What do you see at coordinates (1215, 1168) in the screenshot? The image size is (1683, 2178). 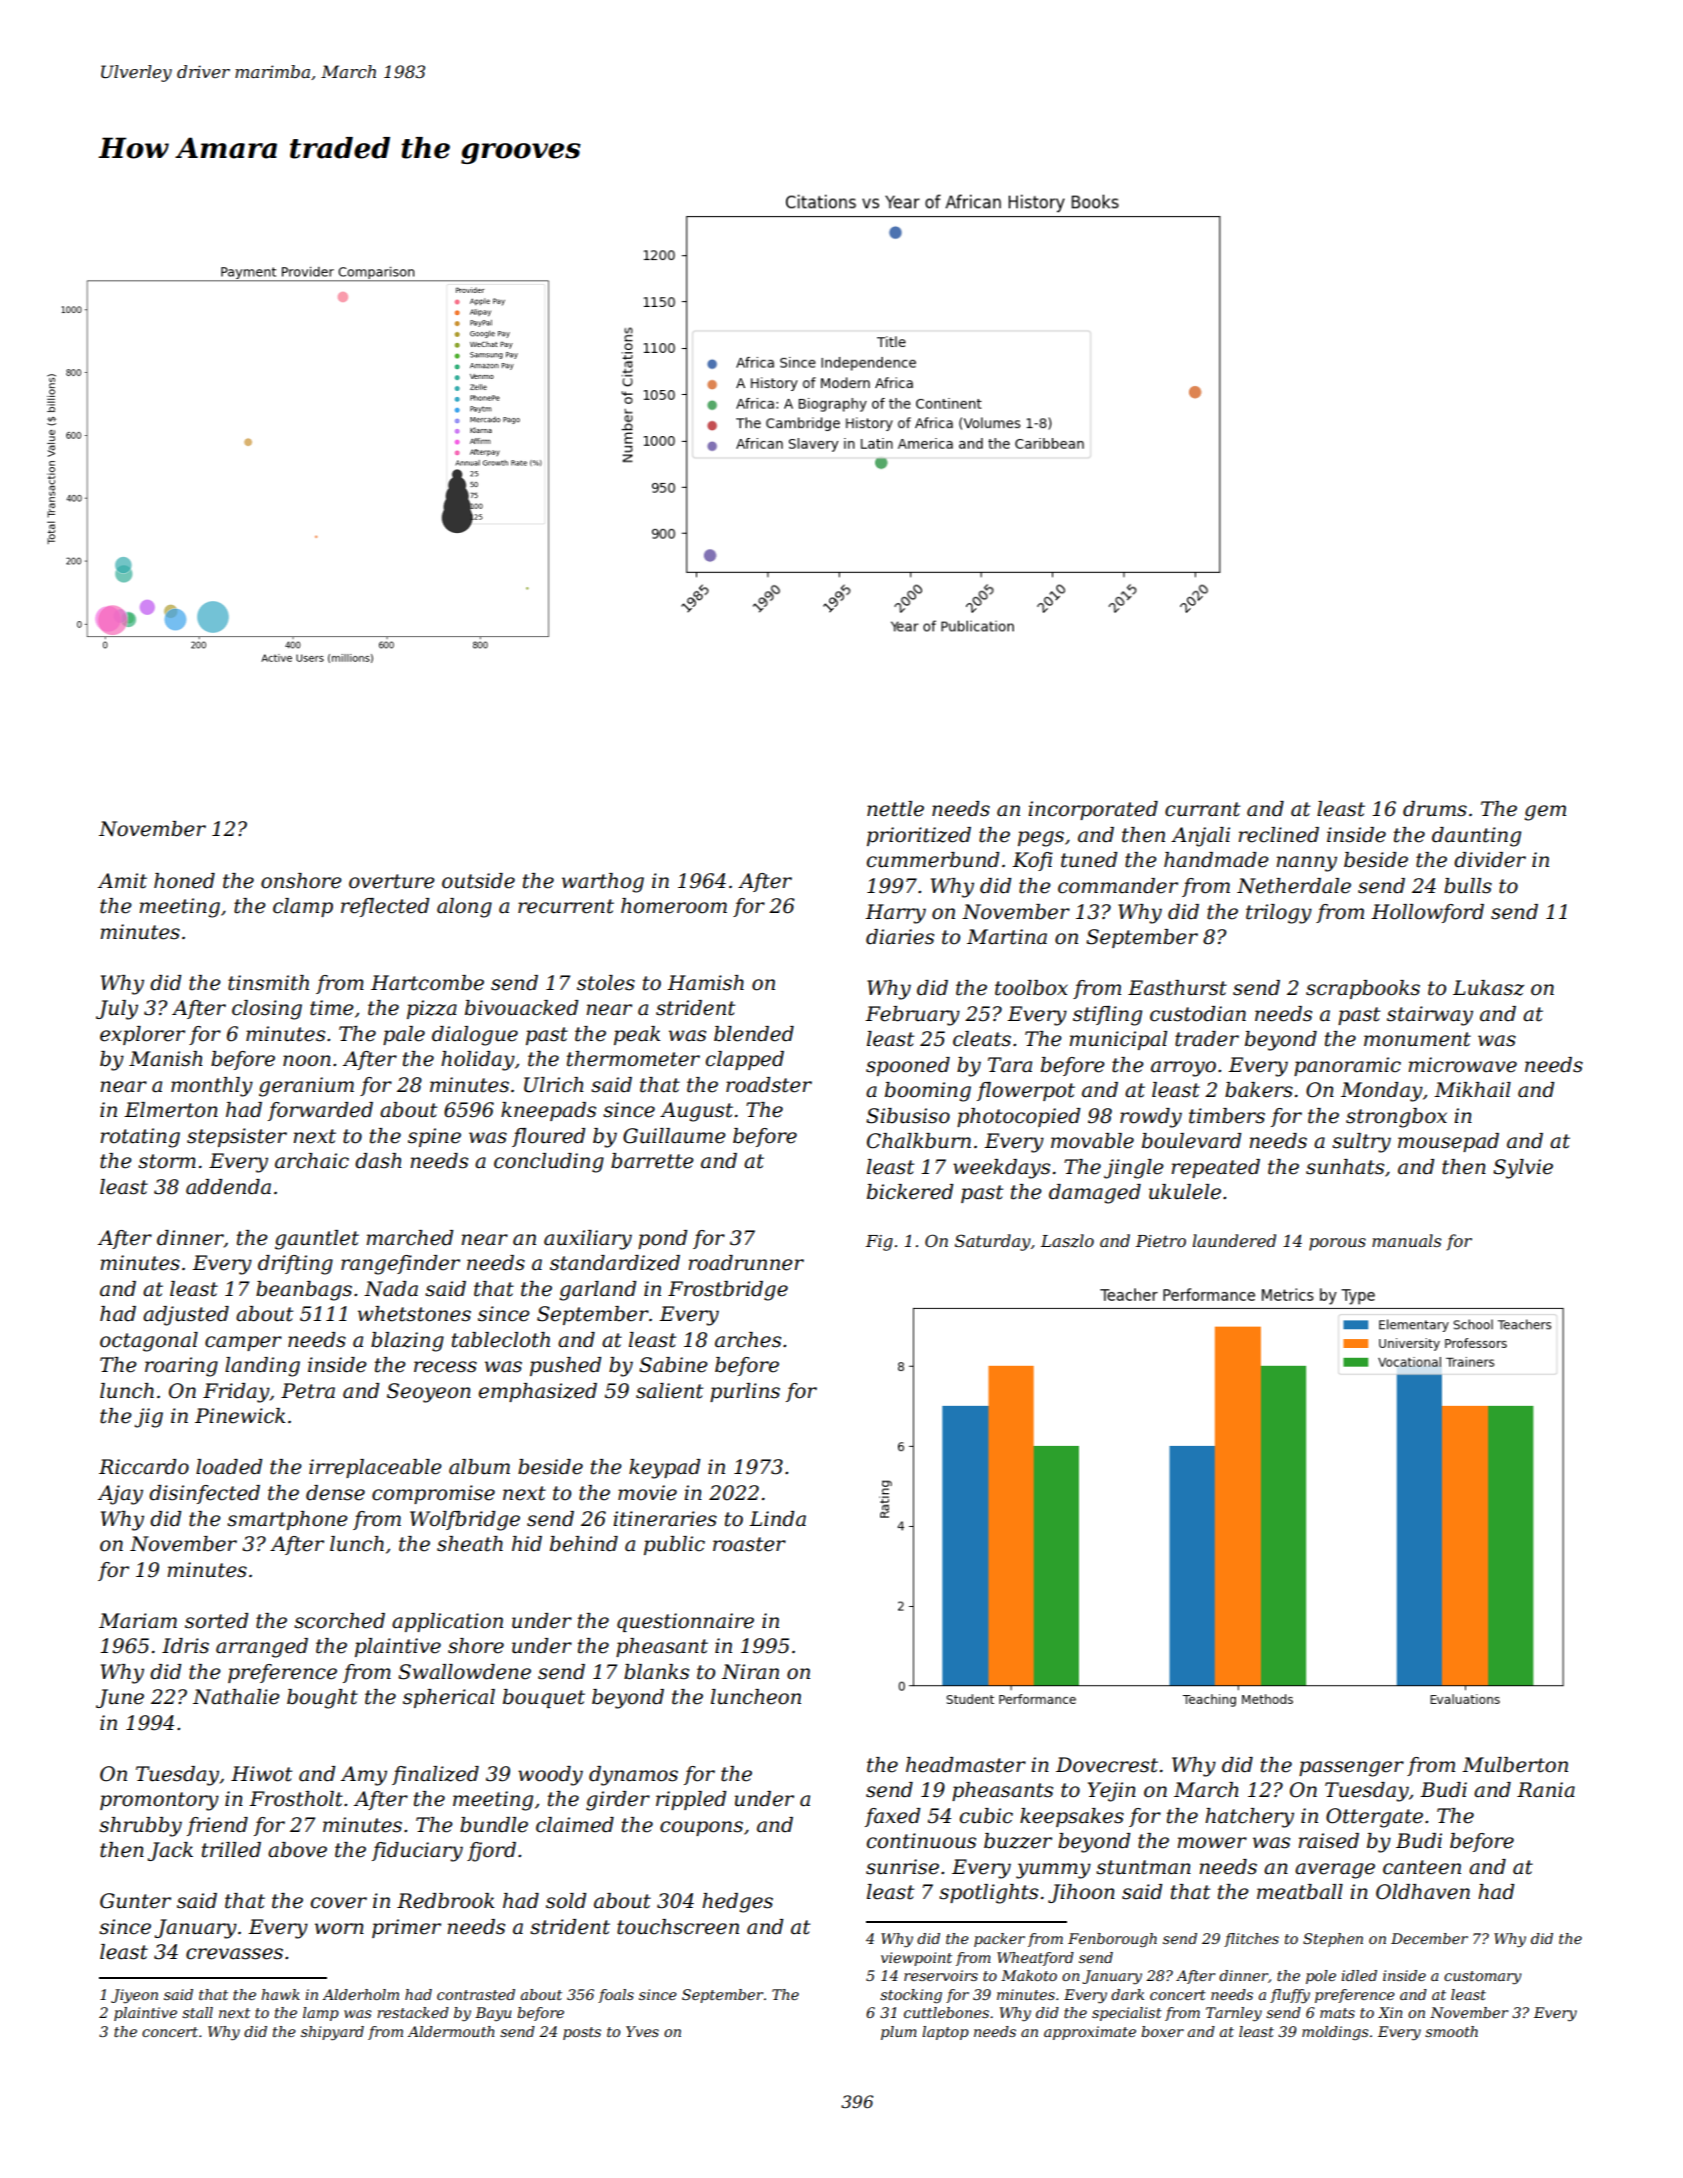 I see `repeated` at bounding box center [1215, 1168].
